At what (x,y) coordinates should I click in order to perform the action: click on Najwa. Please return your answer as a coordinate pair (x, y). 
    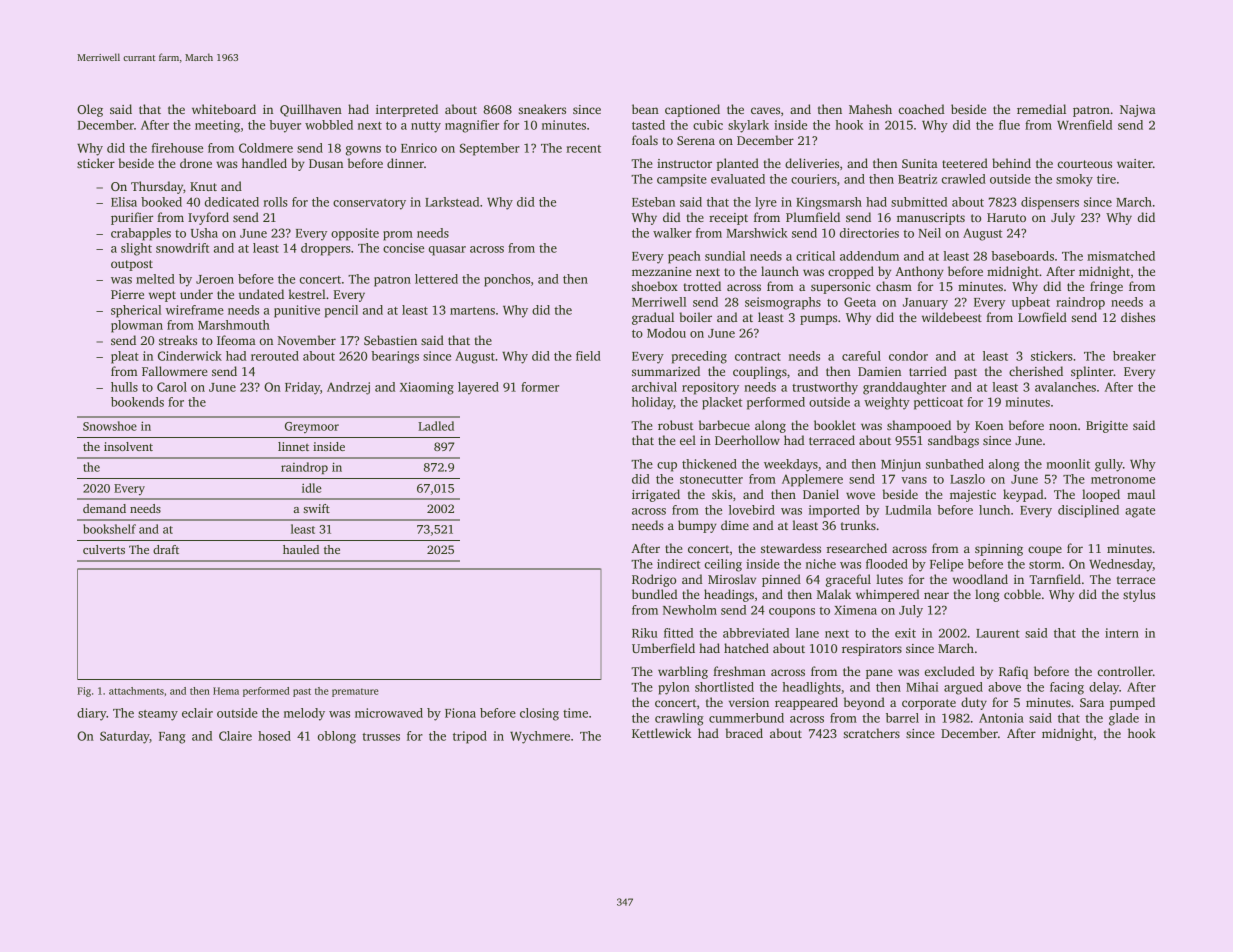
    Looking at the image, I should click on (1138, 111).
